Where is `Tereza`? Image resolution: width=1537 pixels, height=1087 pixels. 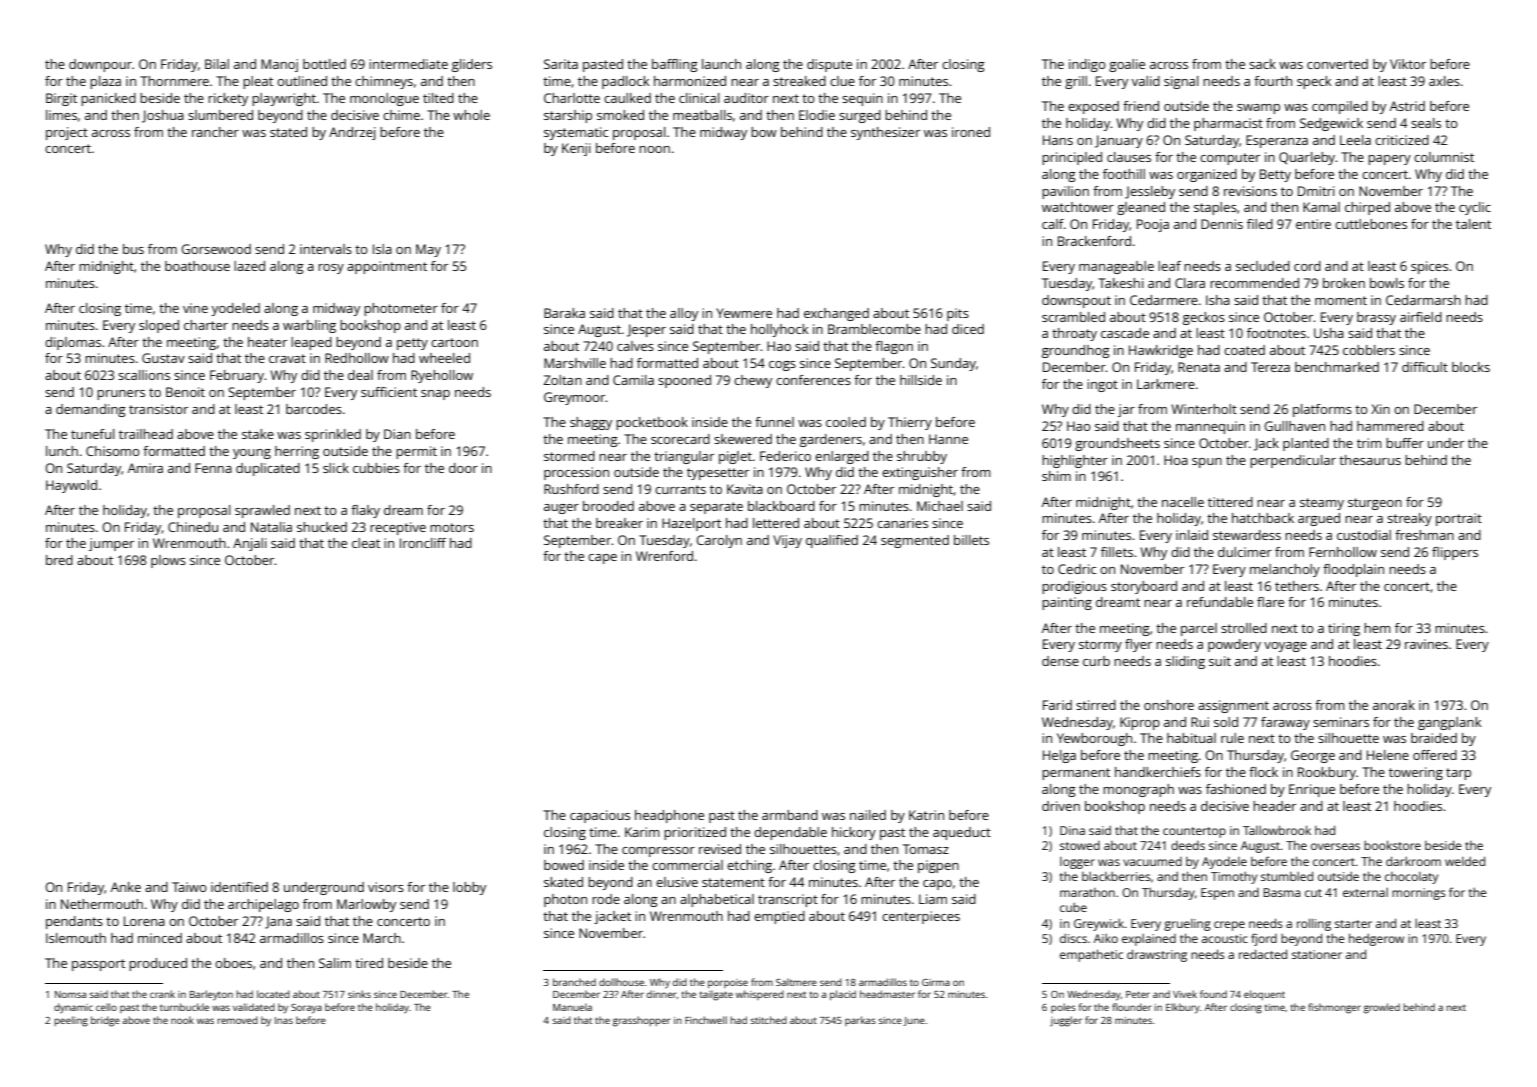 Tereza is located at coordinates (1270, 367).
